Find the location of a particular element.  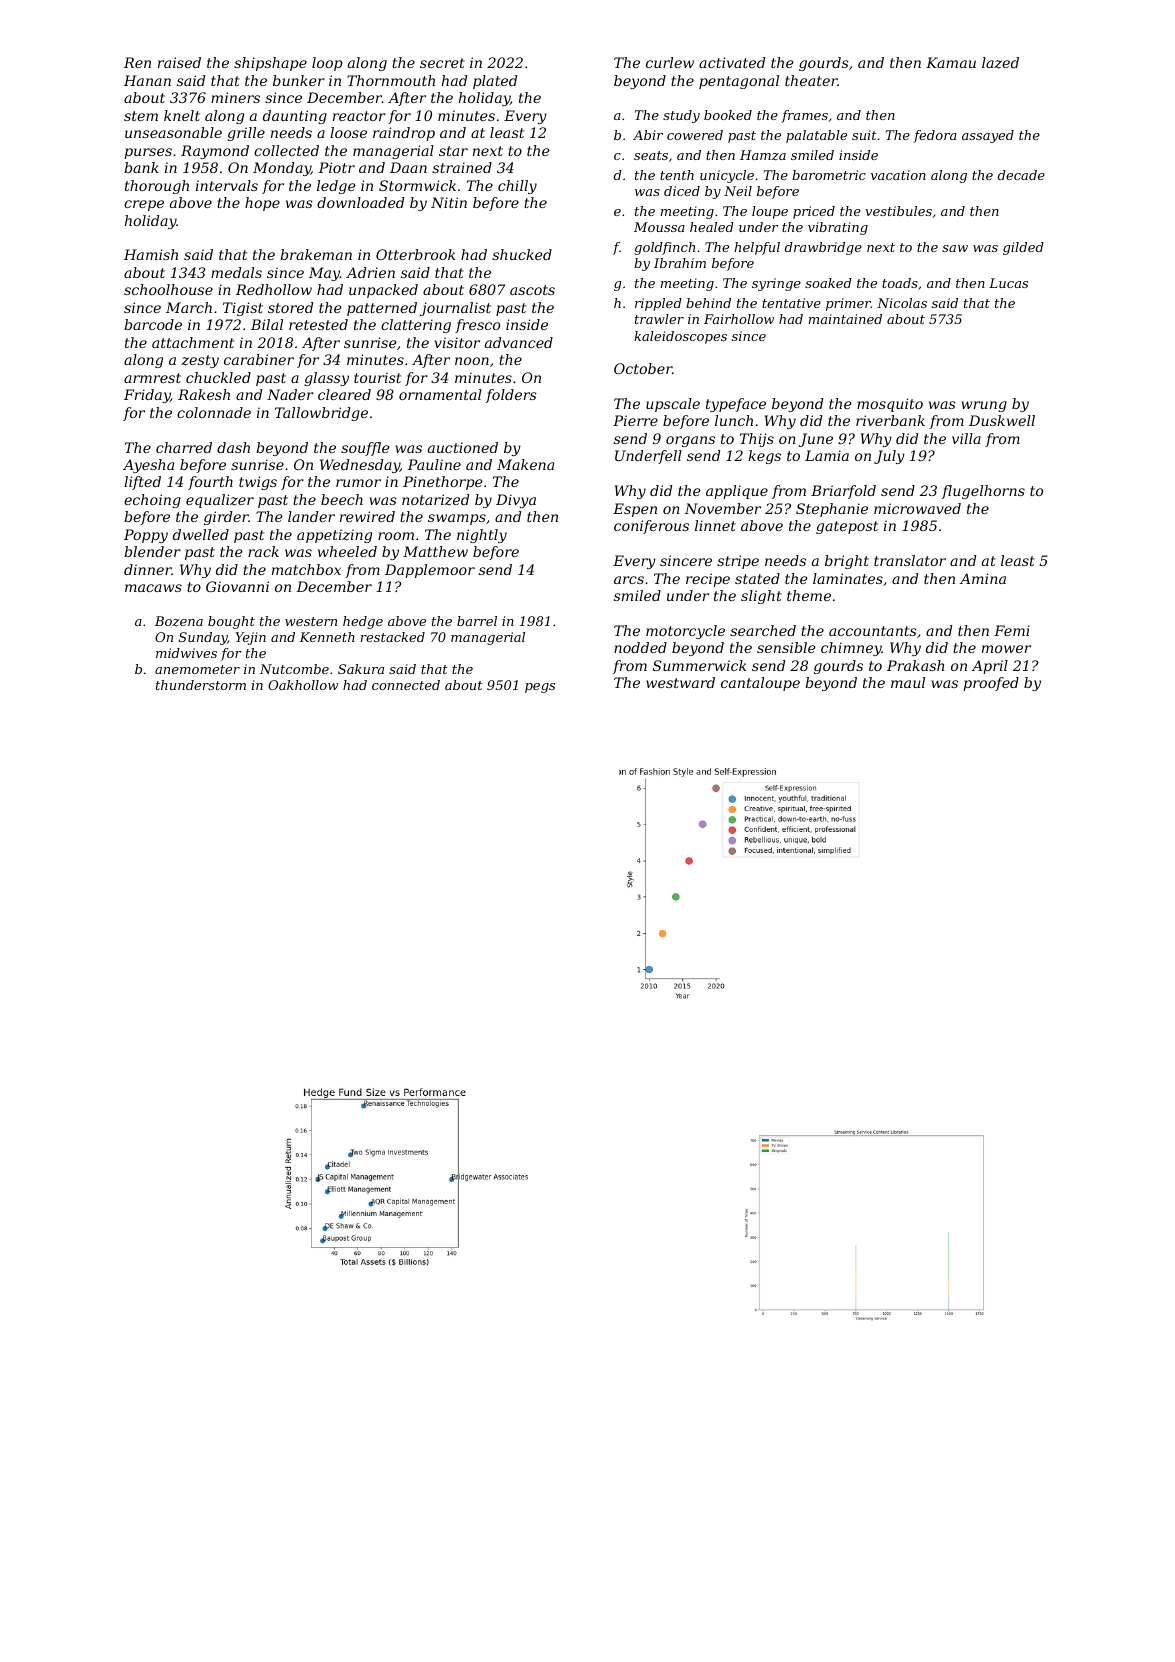

armrest is located at coordinates (152, 378).
